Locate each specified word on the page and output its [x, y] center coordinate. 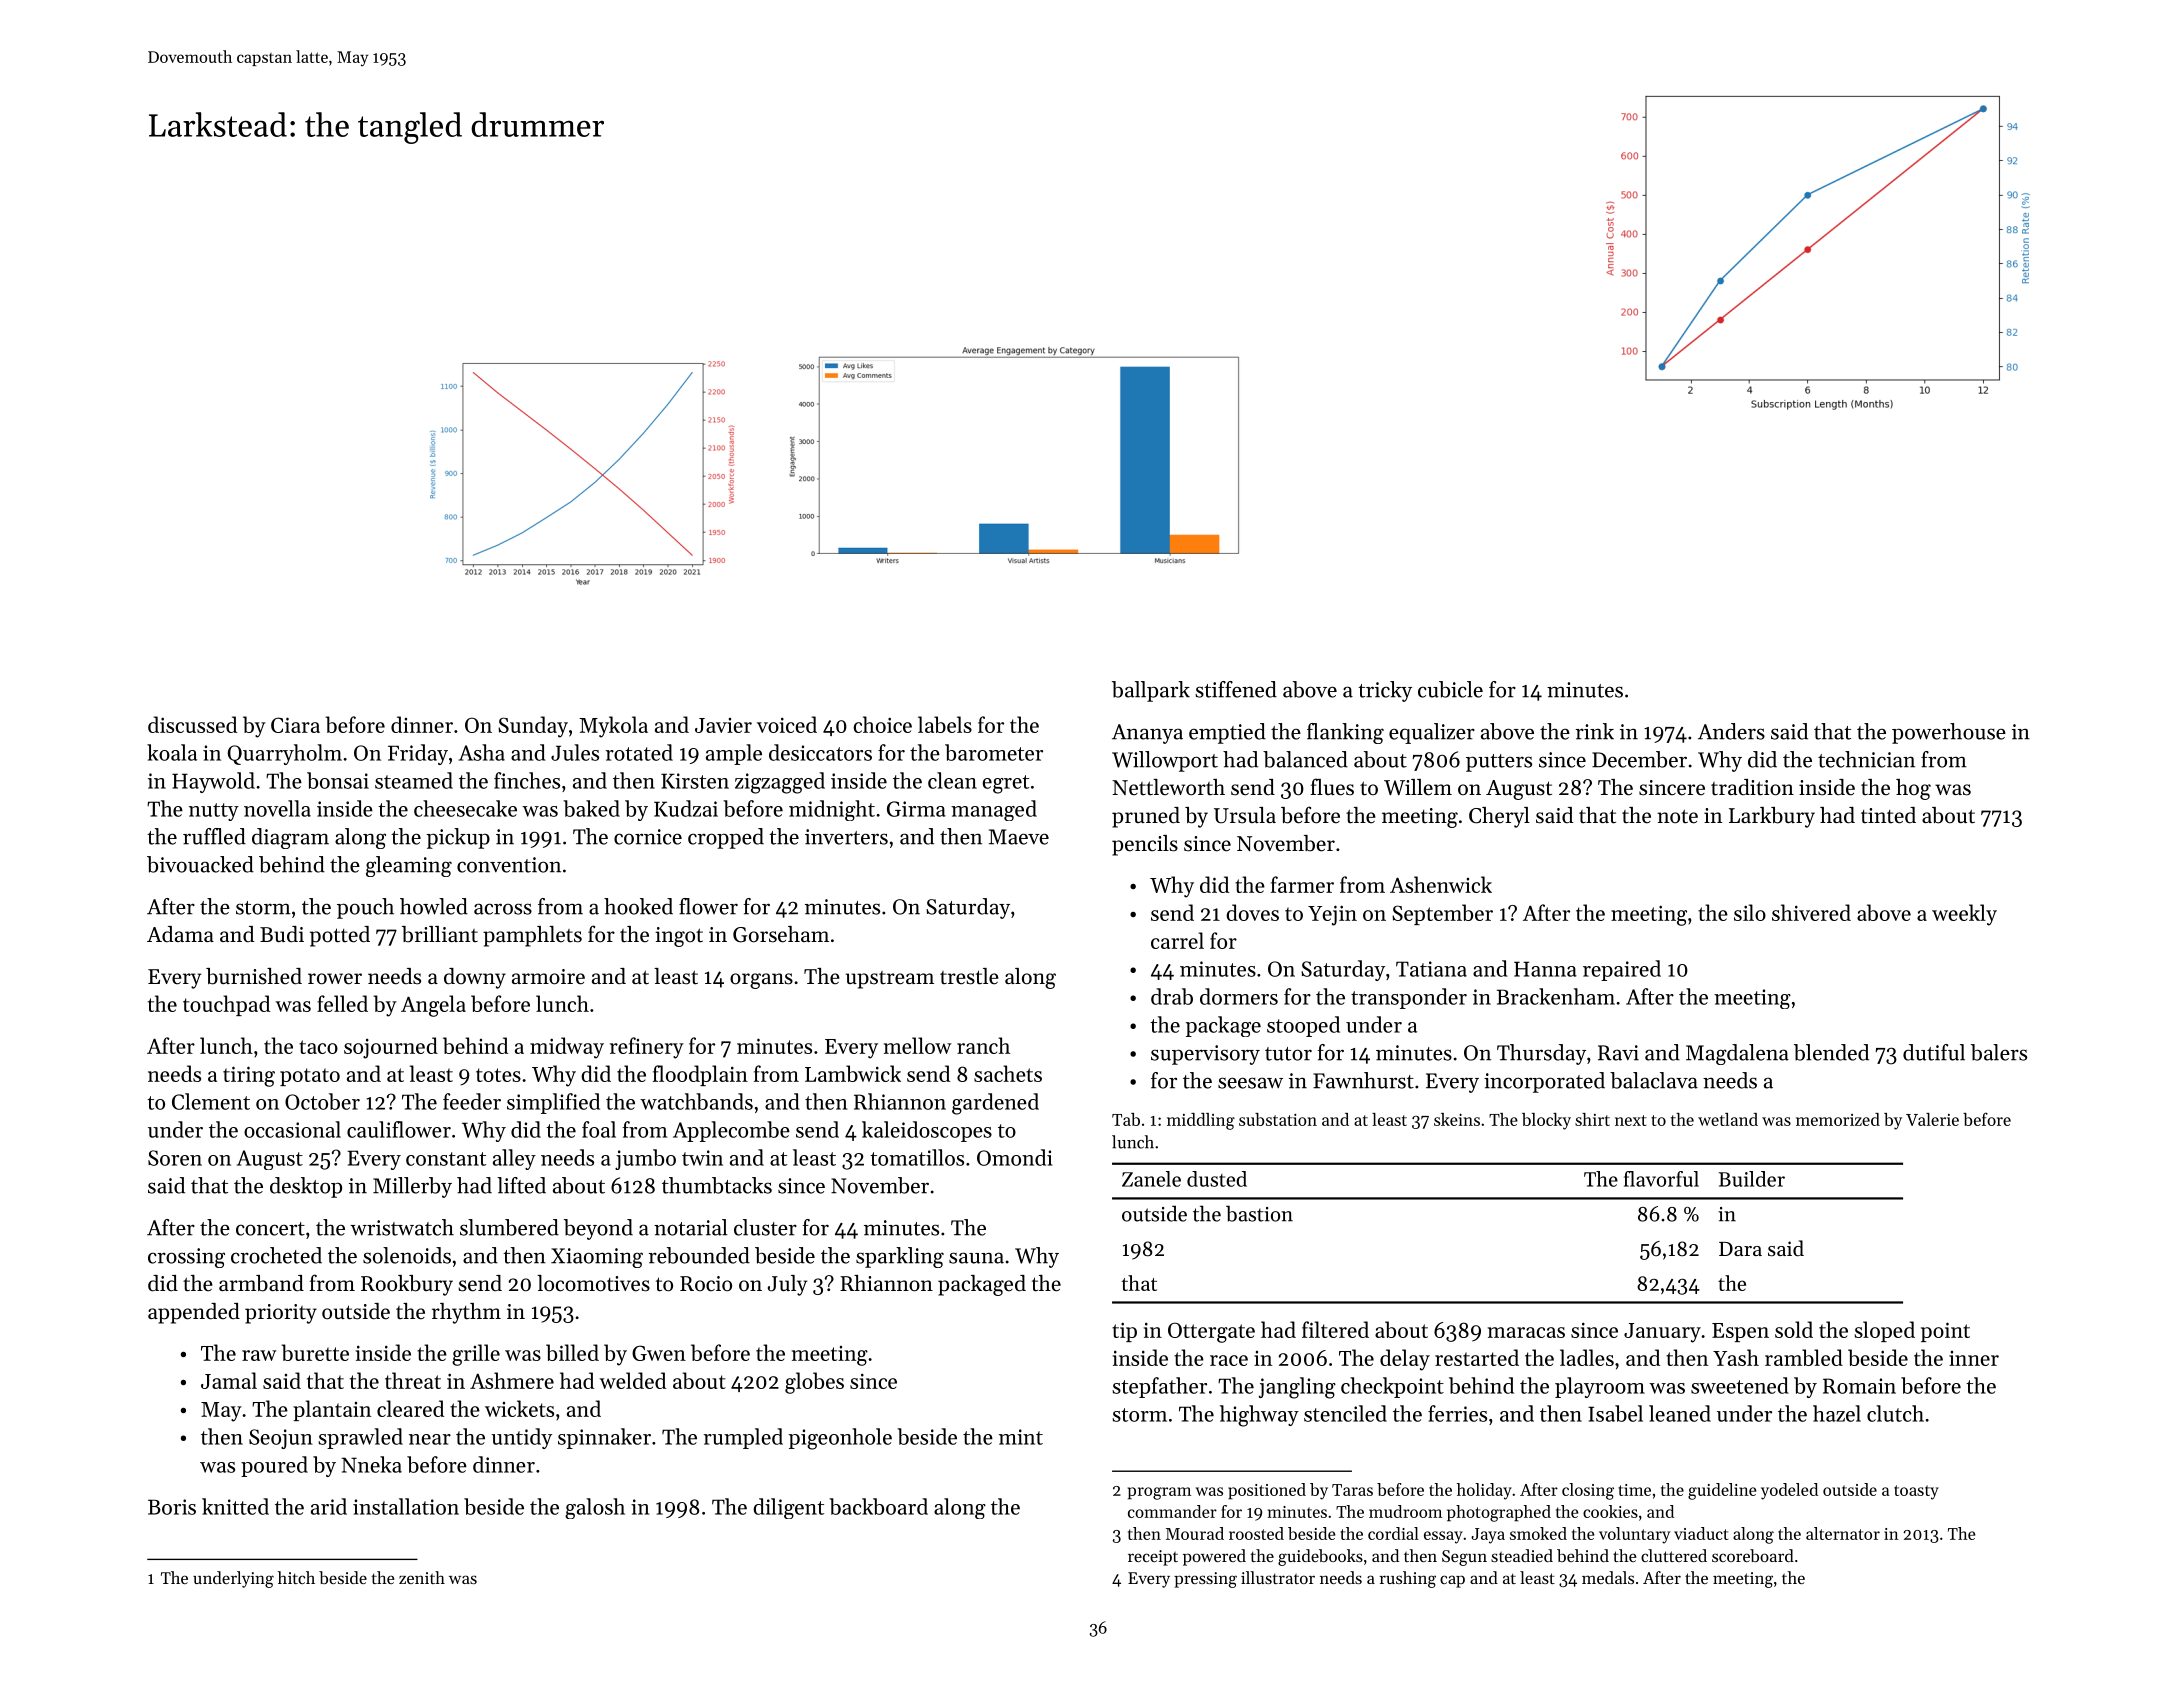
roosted [1256, 1533]
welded [632, 1380]
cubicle [1450, 689]
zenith [422, 1577]
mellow [918, 1045]
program [1159, 1493]
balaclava [1654, 1080]
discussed [192, 724]
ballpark [1151, 691]
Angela [433, 1006]
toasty [1916, 1492]
